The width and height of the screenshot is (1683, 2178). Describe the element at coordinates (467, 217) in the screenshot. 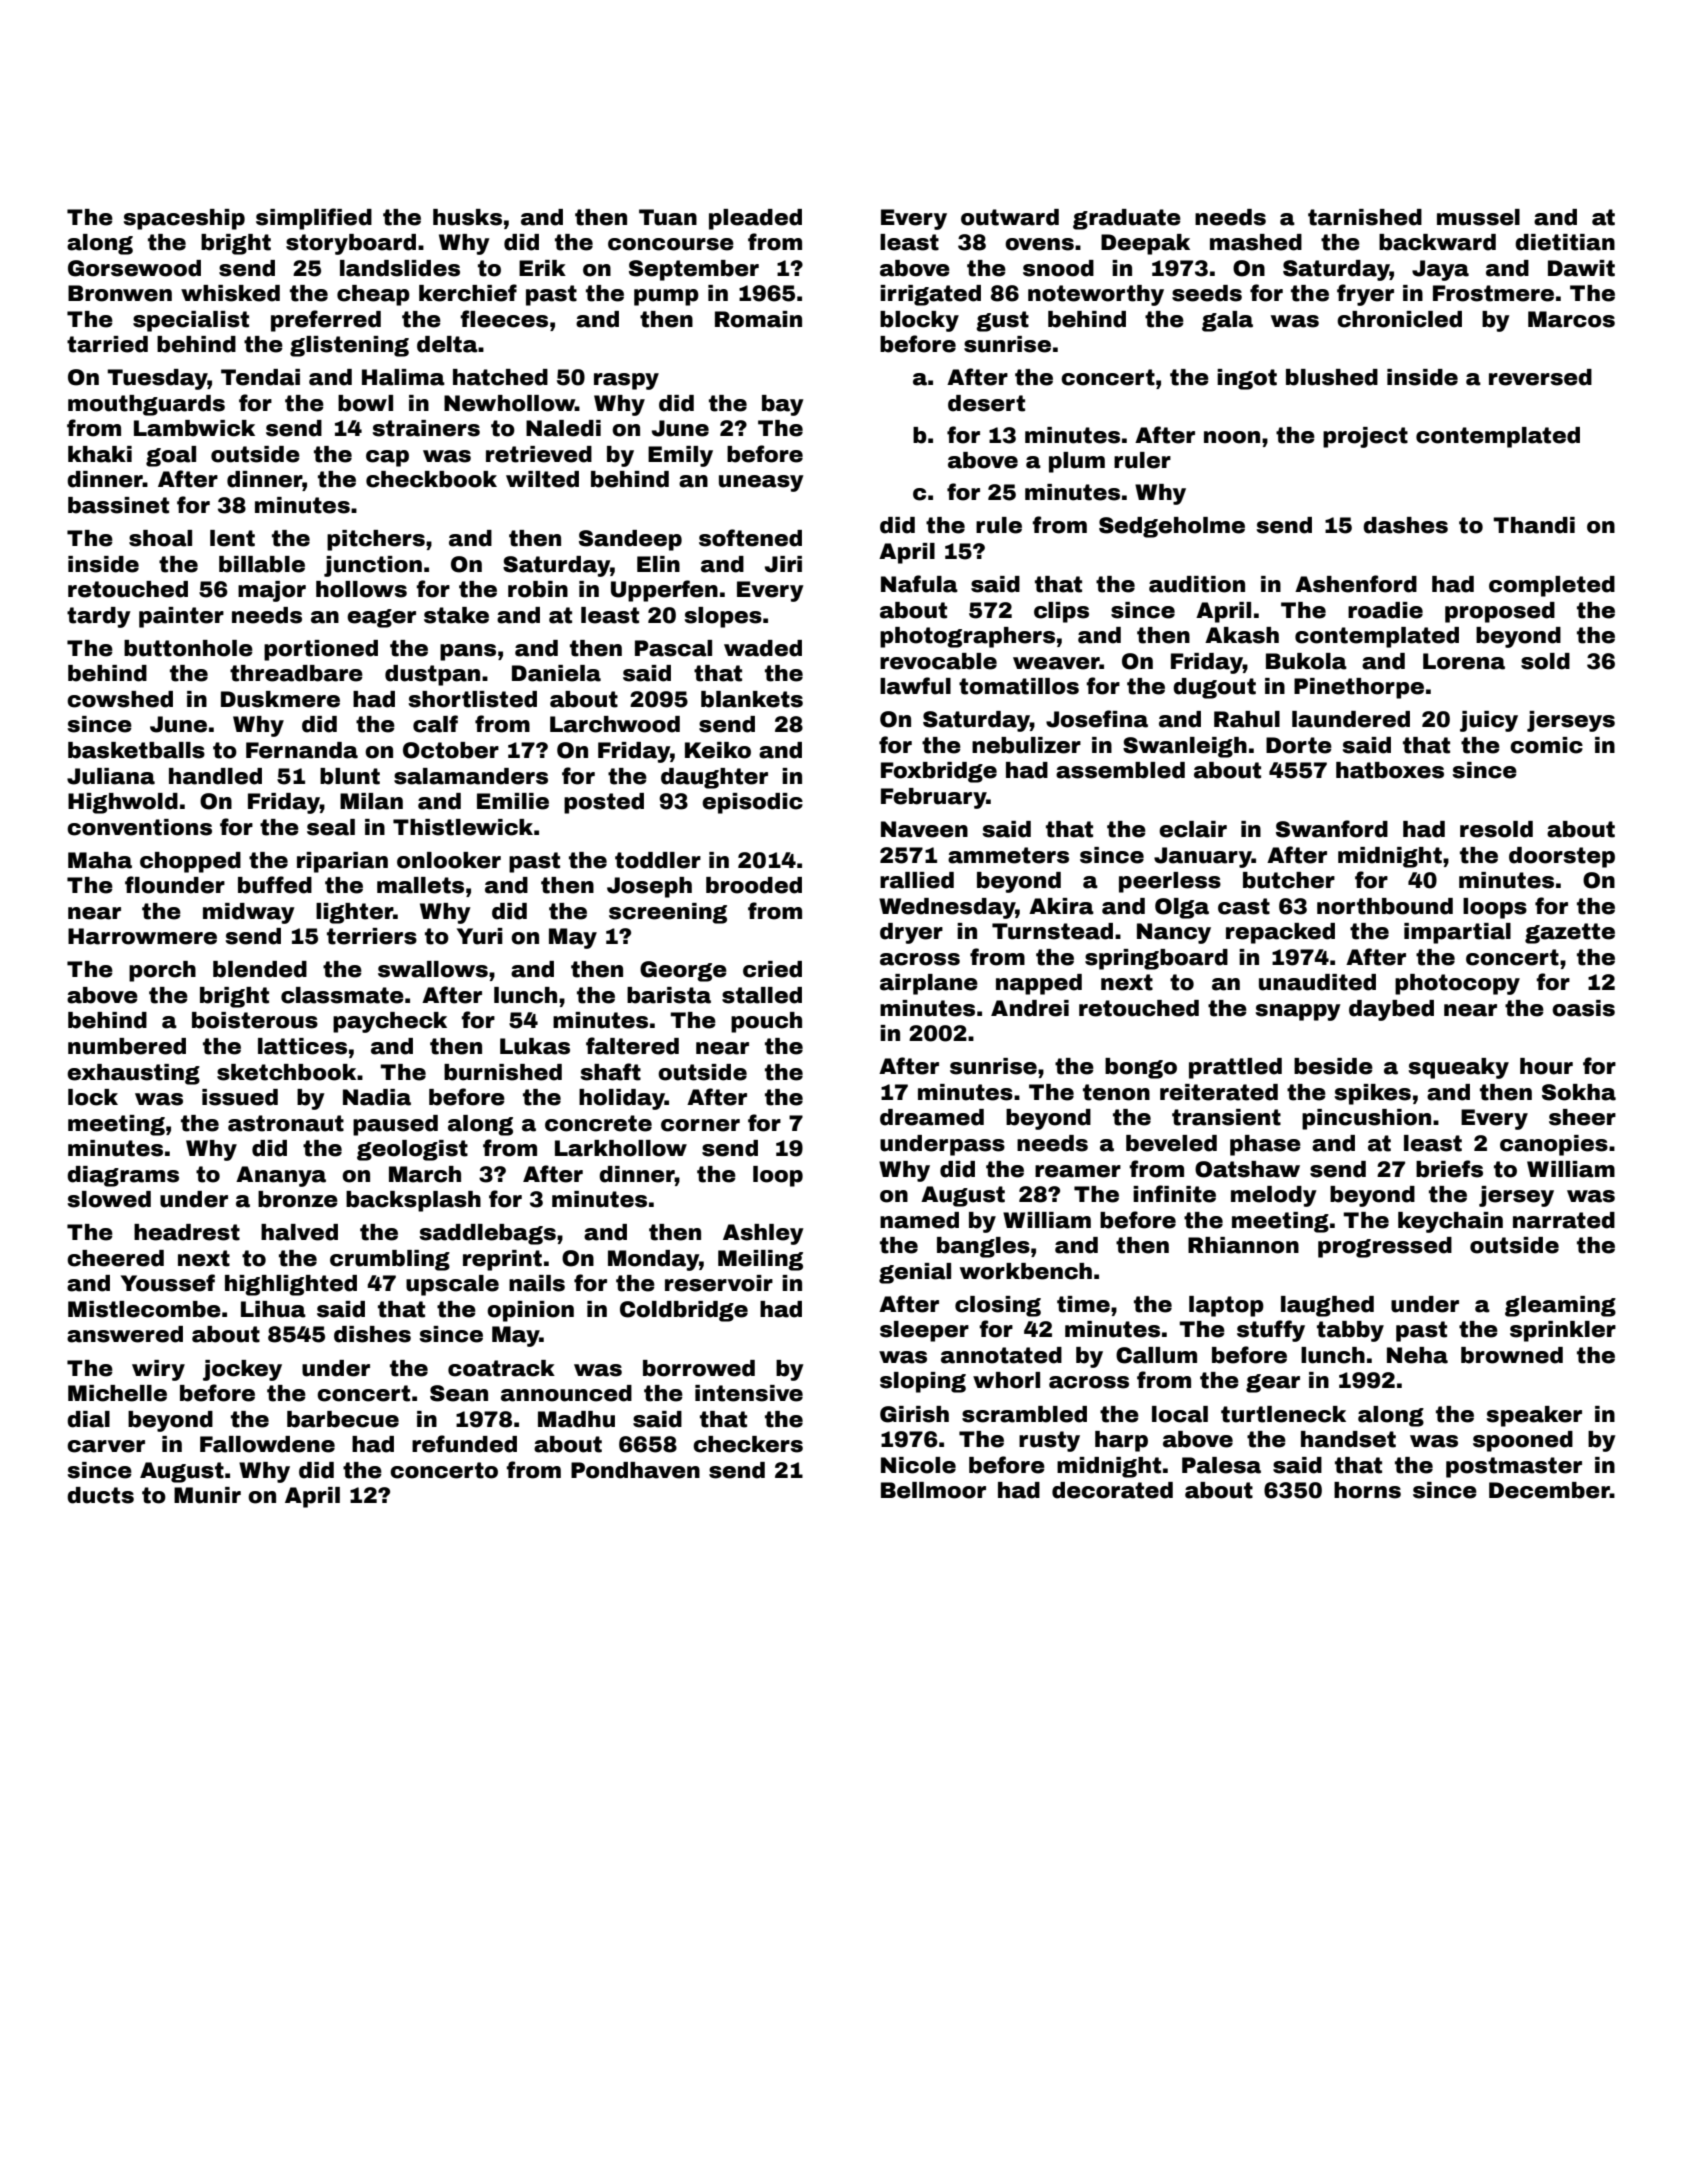

I see `husks` at that location.
